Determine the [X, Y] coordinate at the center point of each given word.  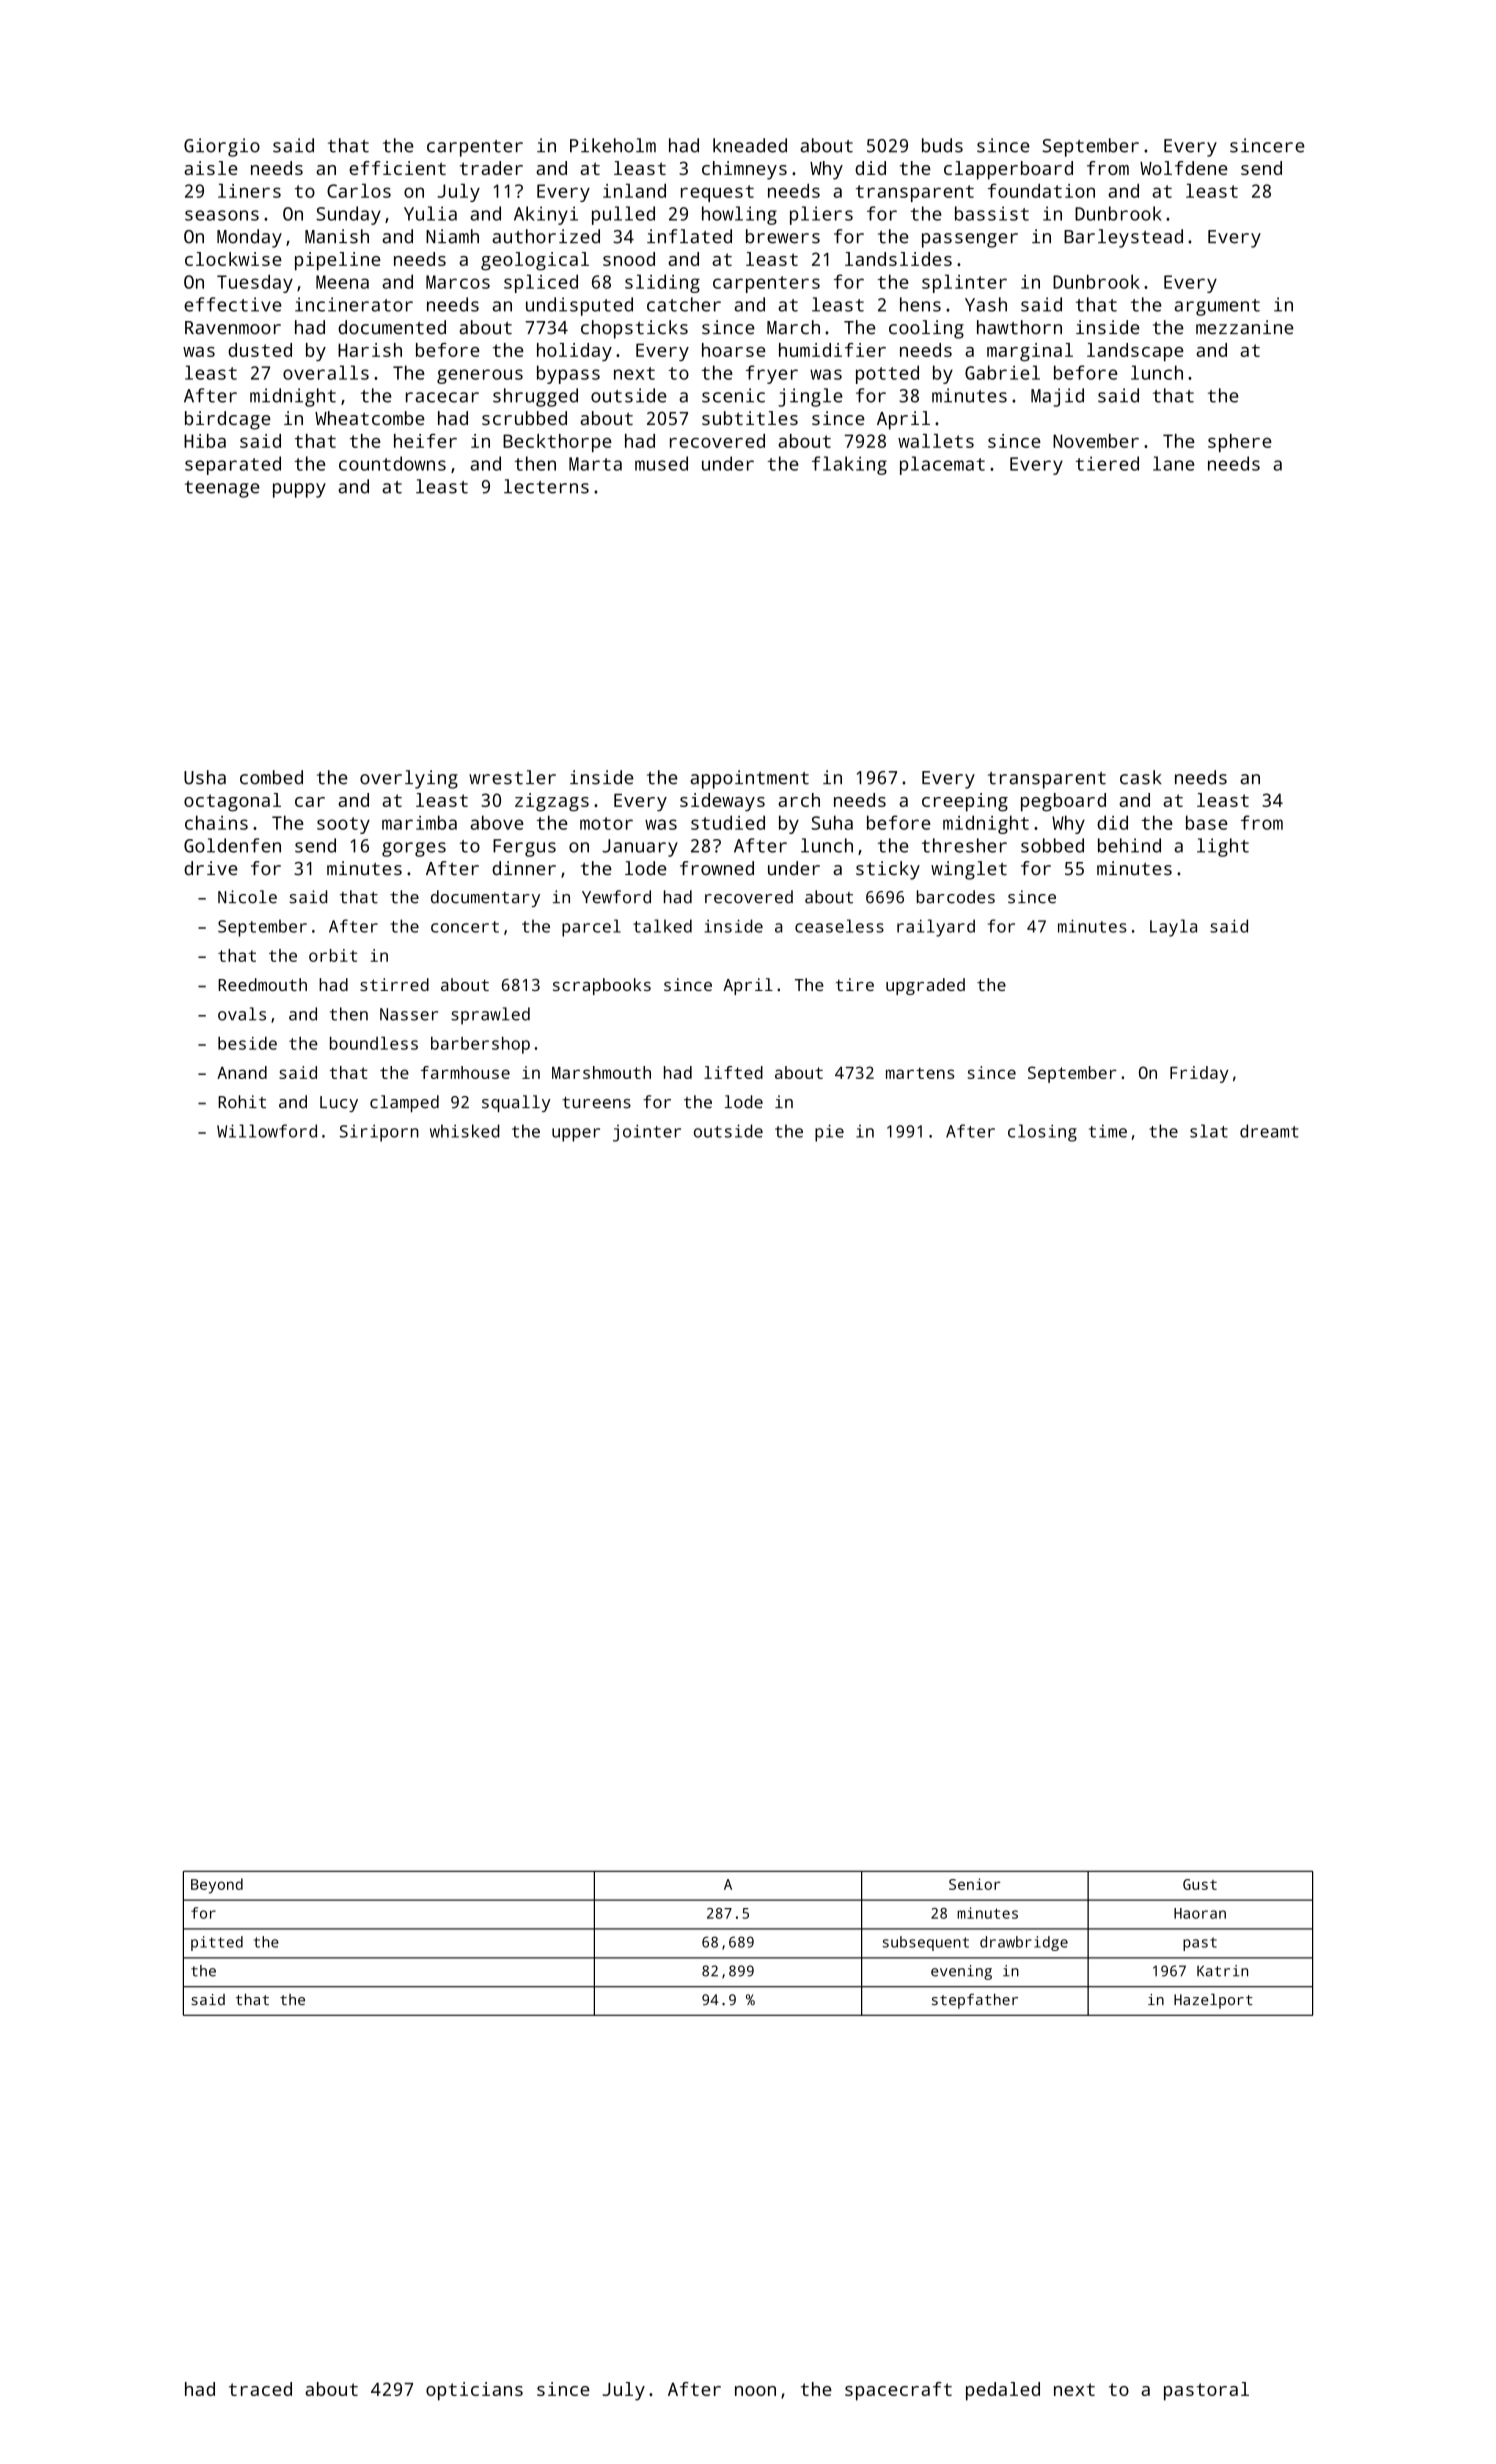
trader [491, 168]
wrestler [512, 777]
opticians [474, 2391]
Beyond [217, 1886]
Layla [1173, 928]
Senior [975, 1884]
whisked [465, 1131]
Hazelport [1213, 2001]
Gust [1200, 1884]
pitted [217, 1943]
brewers [783, 236]
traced [260, 2389]
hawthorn [1019, 327]
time [1108, 1131]
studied [728, 822]
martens [920, 1073]
